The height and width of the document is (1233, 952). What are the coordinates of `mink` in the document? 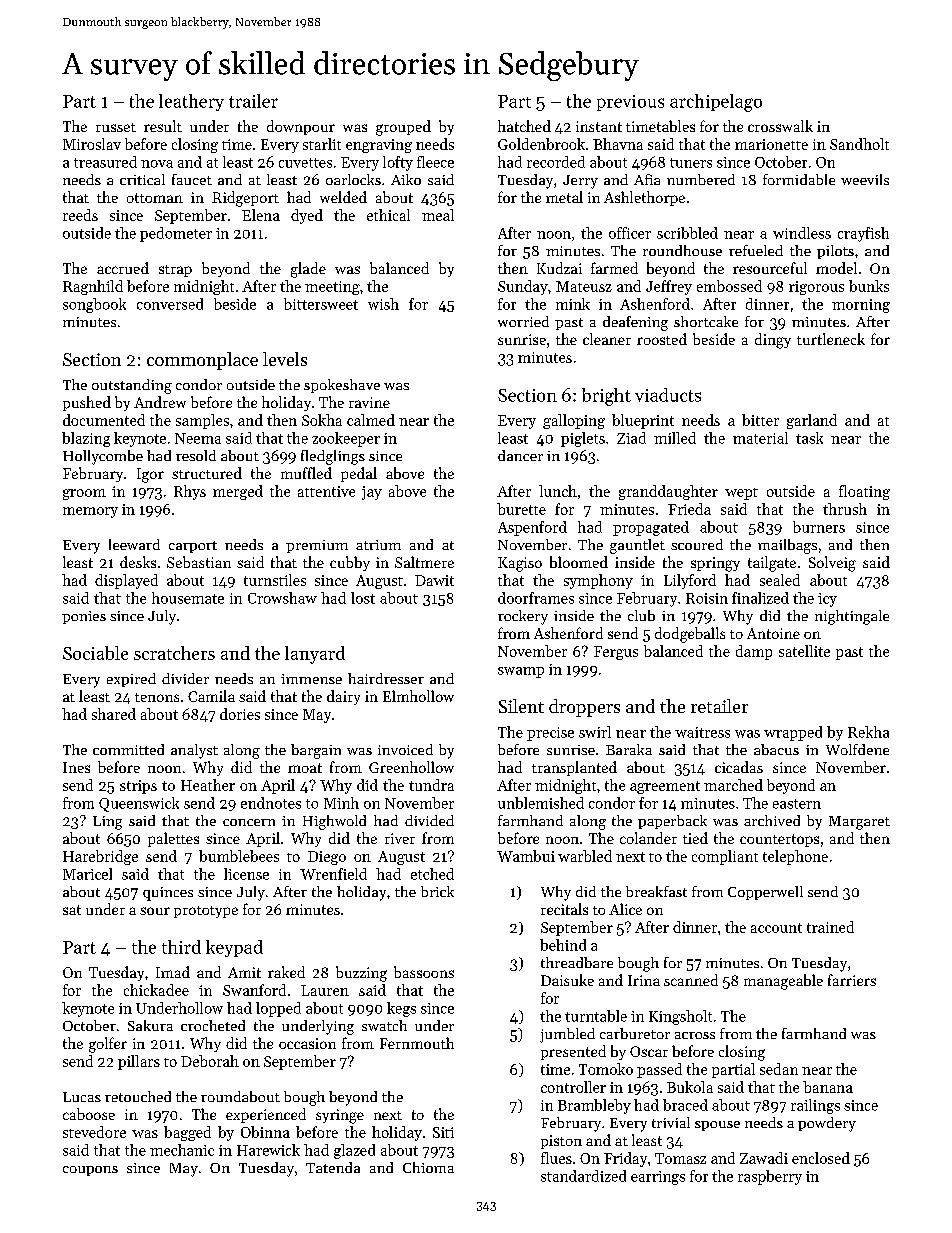 It's located at (573, 304).
